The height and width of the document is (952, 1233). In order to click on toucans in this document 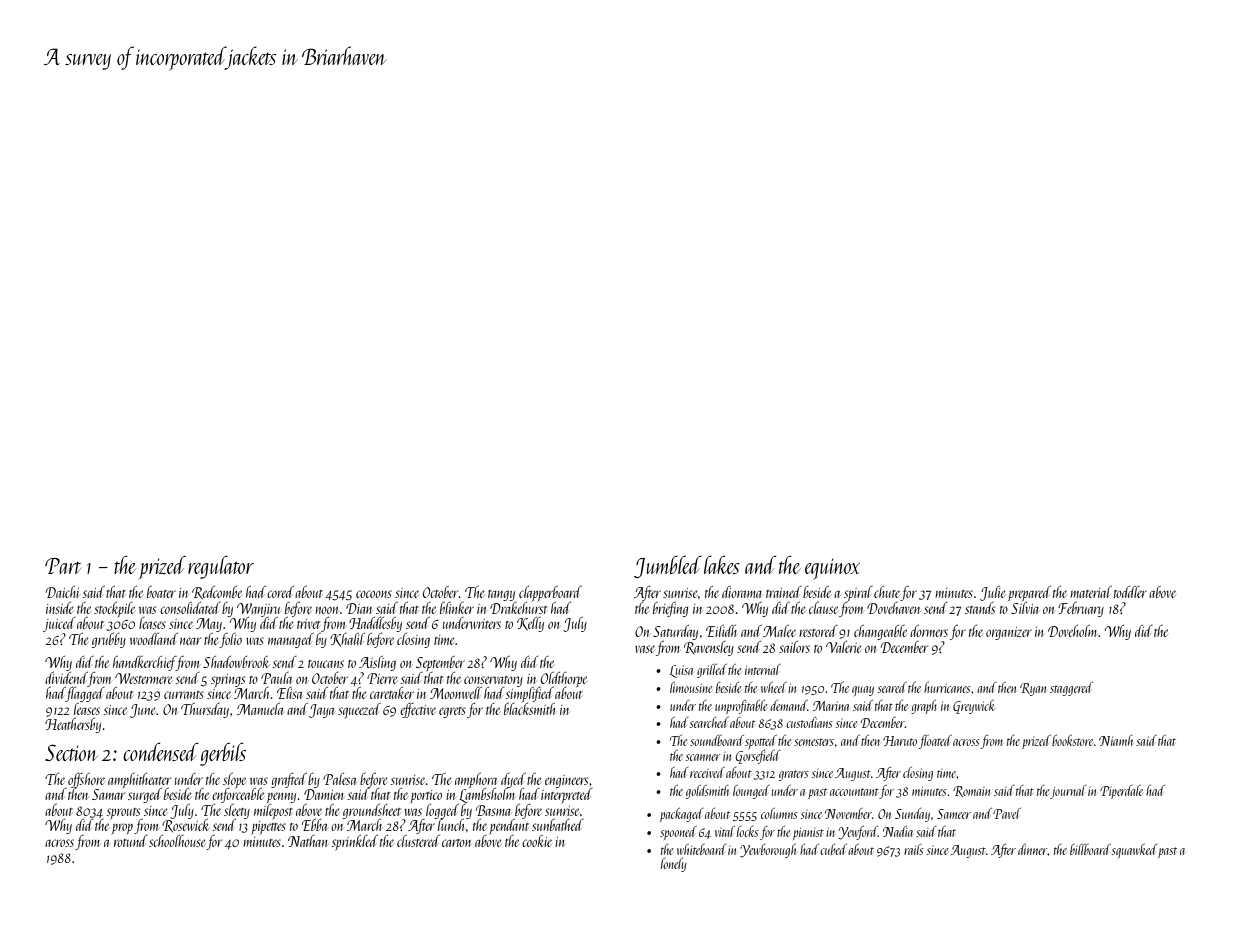, I will do `click(326, 664)`.
